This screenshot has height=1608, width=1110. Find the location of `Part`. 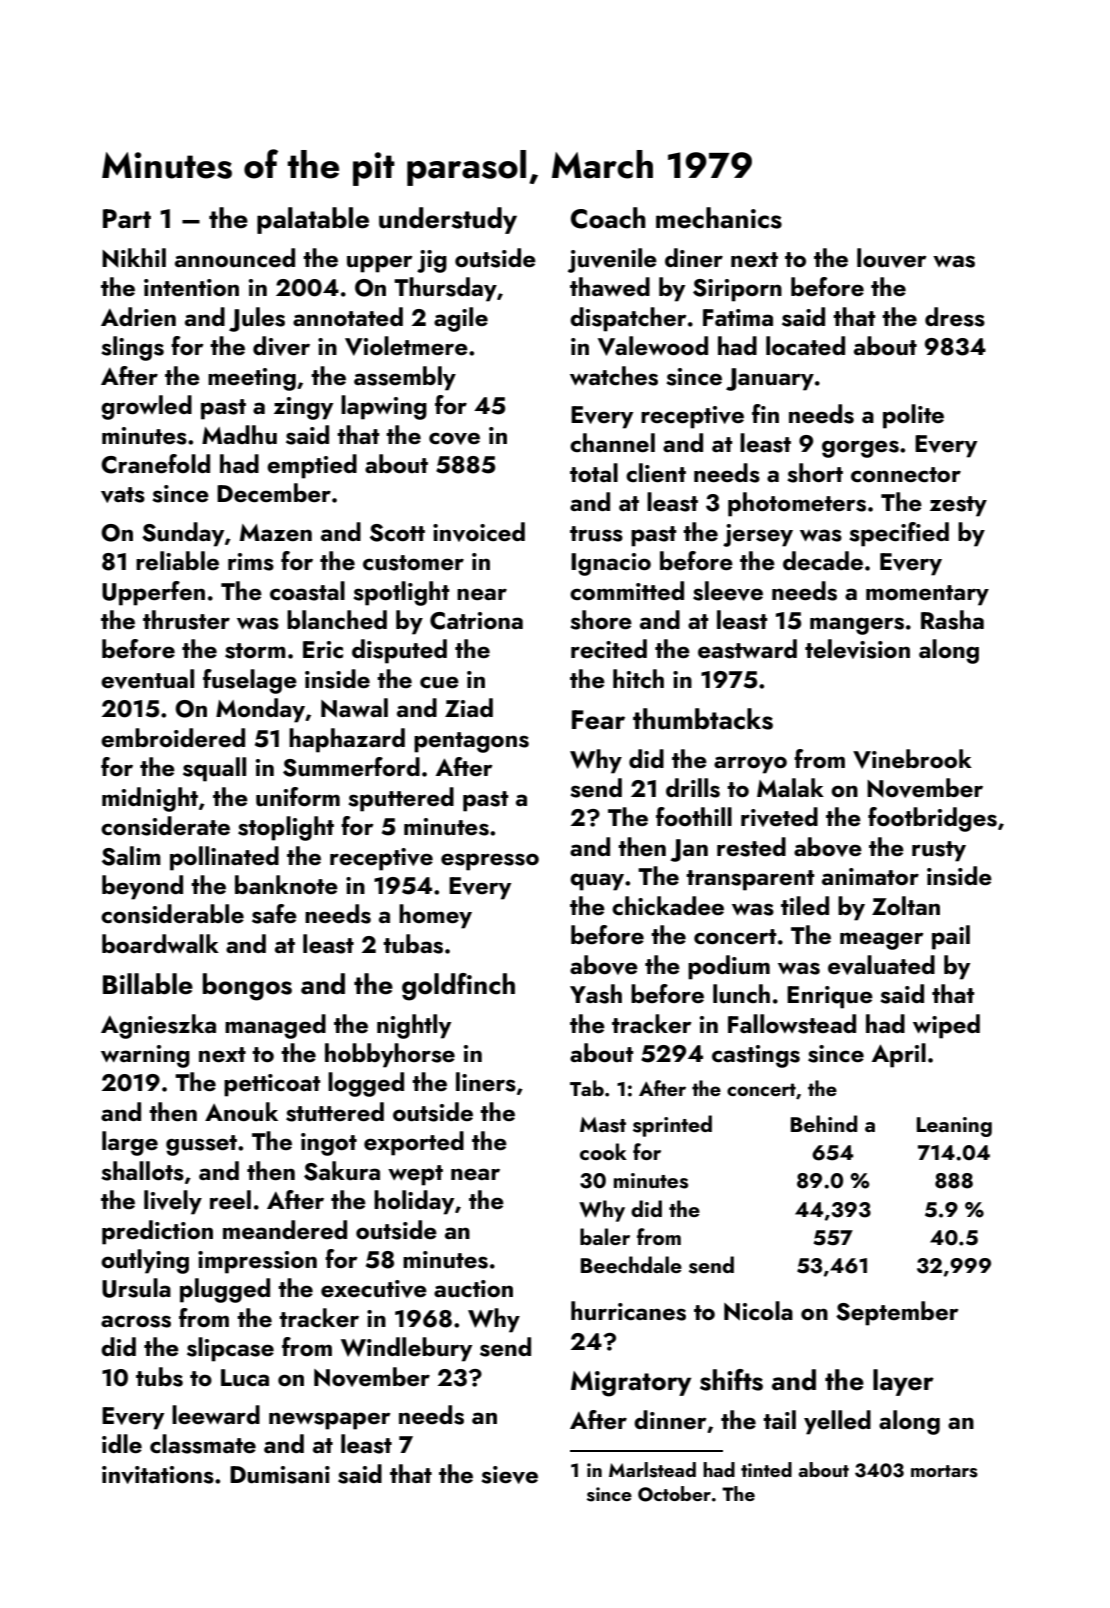

Part is located at coordinates (127, 219).
